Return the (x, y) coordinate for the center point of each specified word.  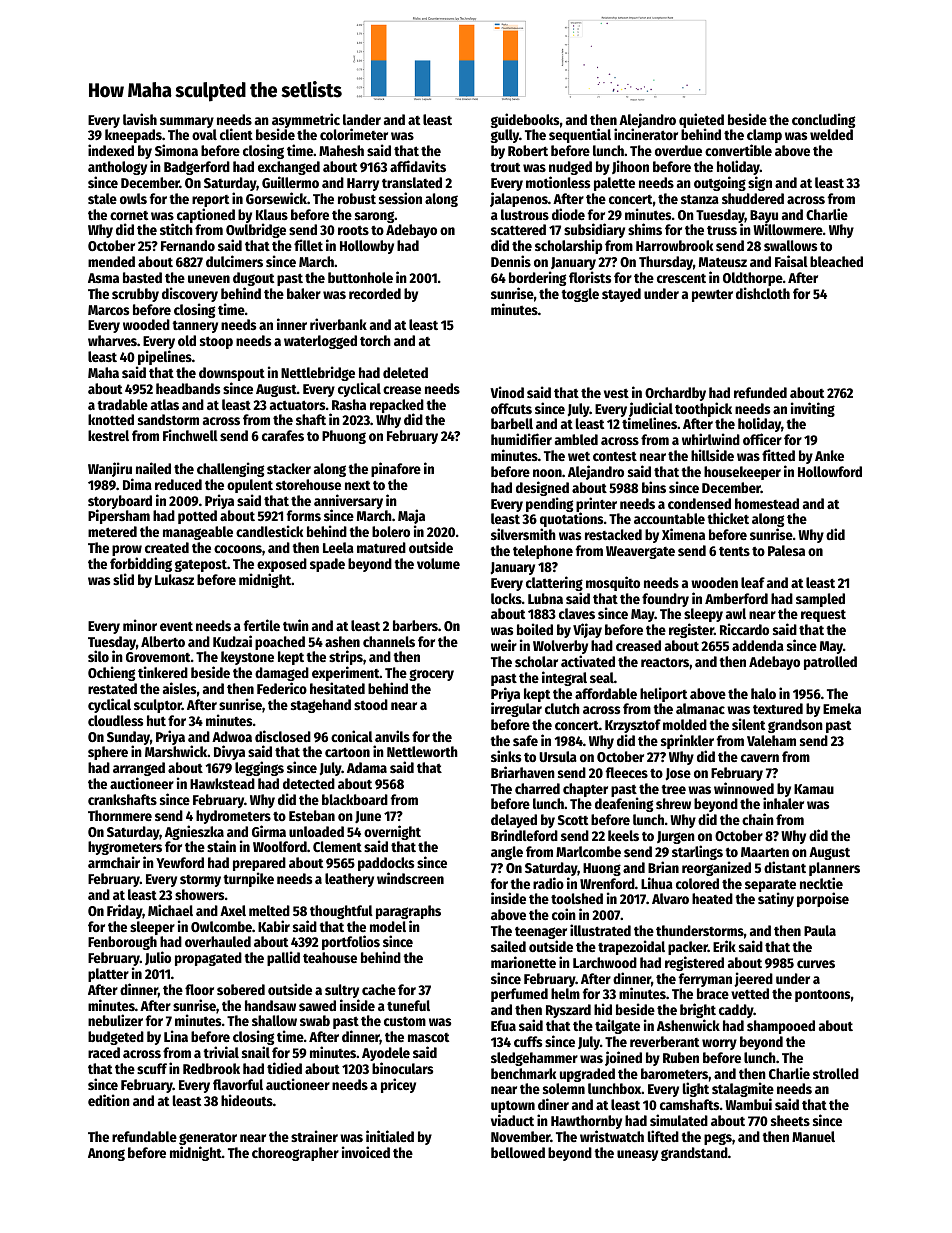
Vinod (507, 392)
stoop (216, 342)
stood (371, 704)
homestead (767, 503)
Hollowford (830, 471)
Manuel (813, 1136)
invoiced (366, 1152)
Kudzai (232, 641)
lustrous (525, 214)
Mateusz (723, 262)
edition (109, 1100)
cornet (129, 215)
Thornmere (120, 815)
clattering (554, 583)
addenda (758, 645)
